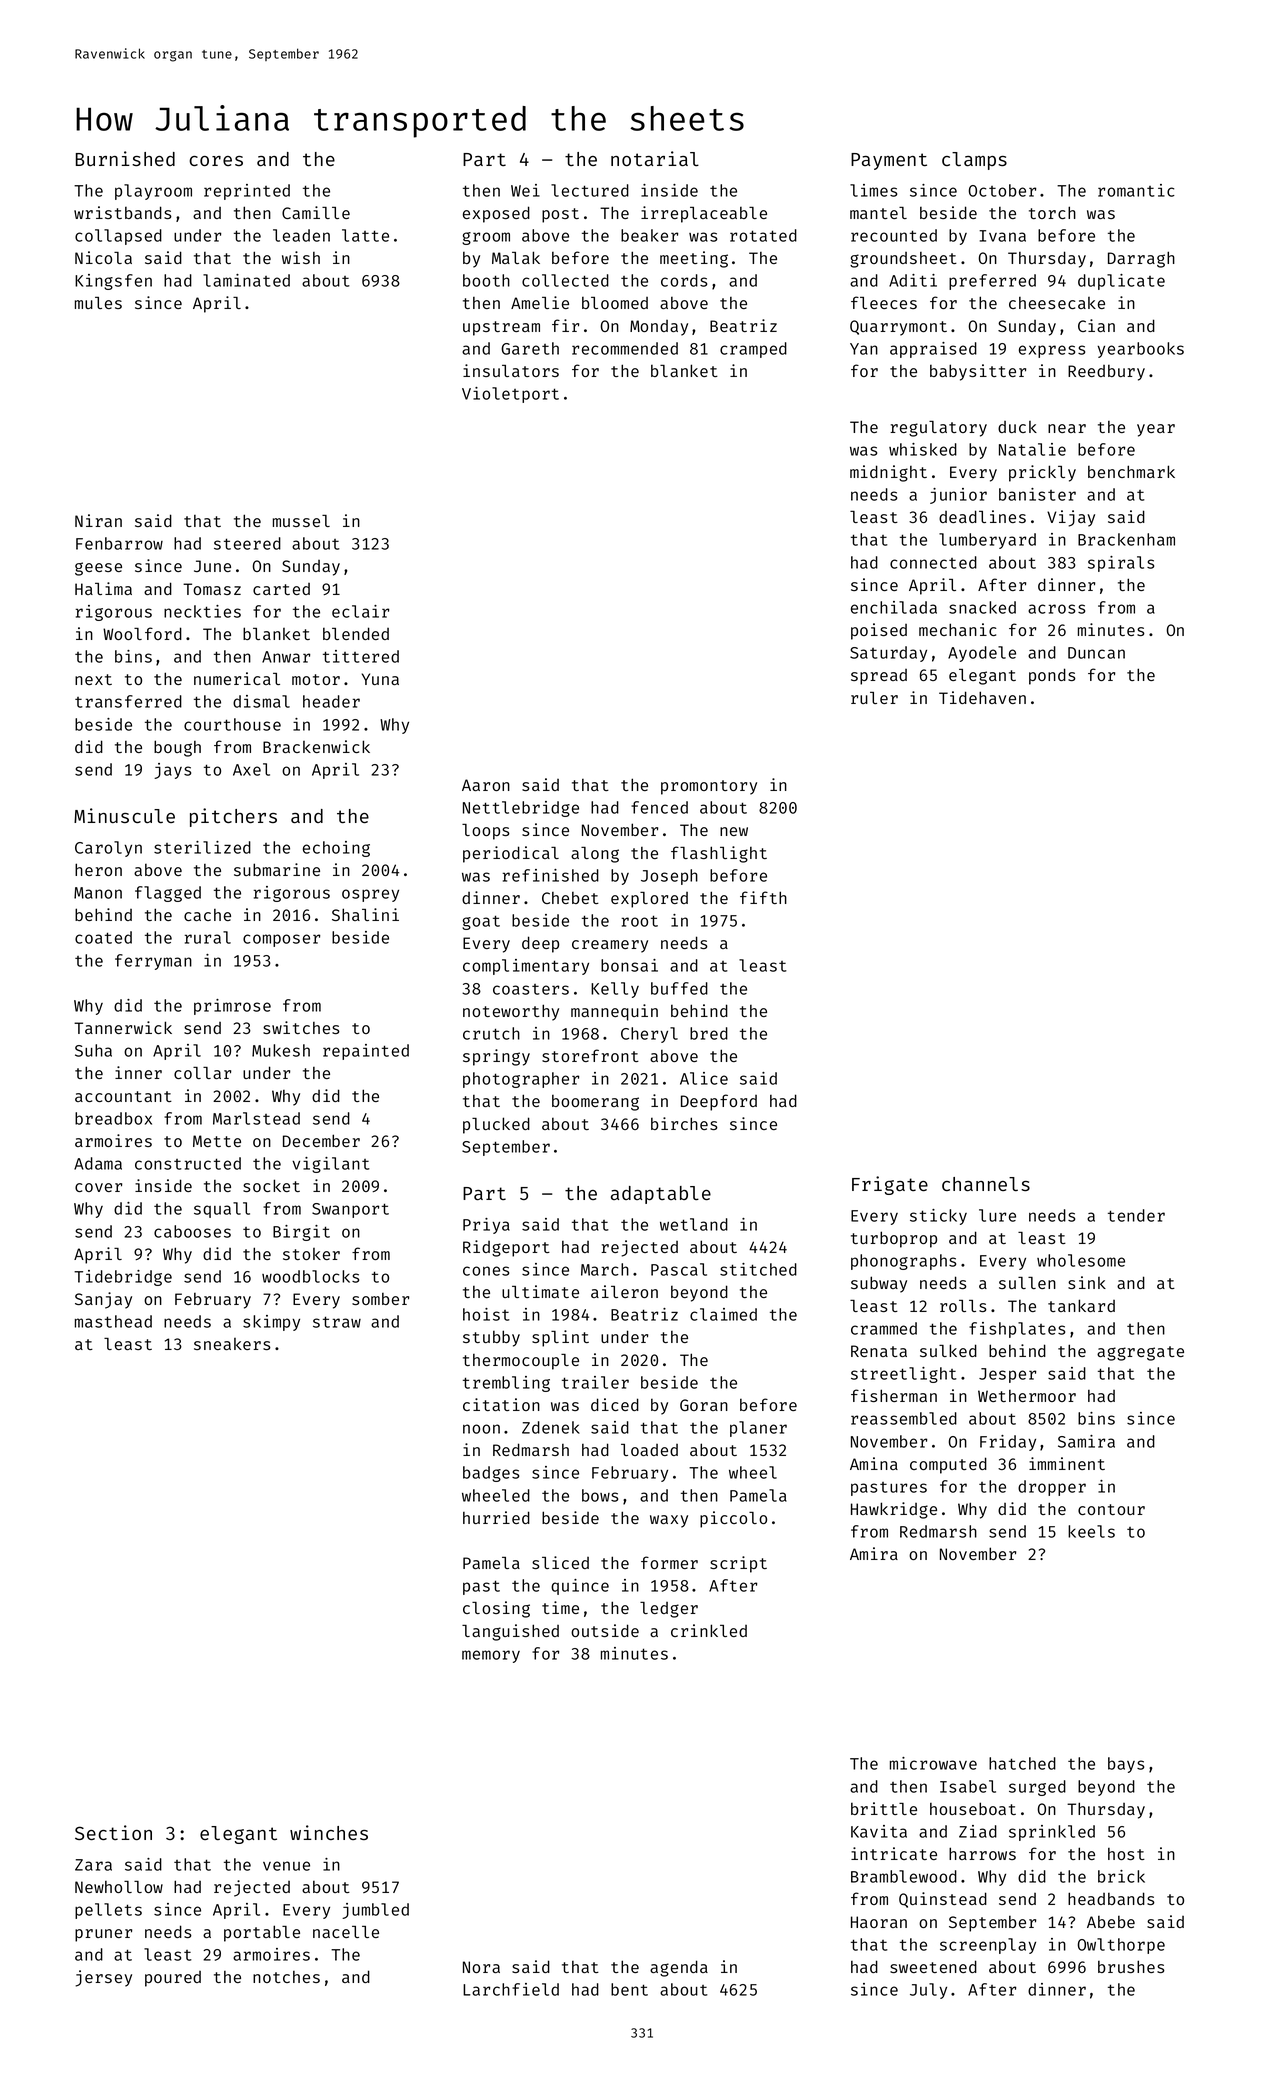  What do you see at coordinates (125, 158) in the screenshot?
I see `Burnished` at bounding box center [125, 158].
